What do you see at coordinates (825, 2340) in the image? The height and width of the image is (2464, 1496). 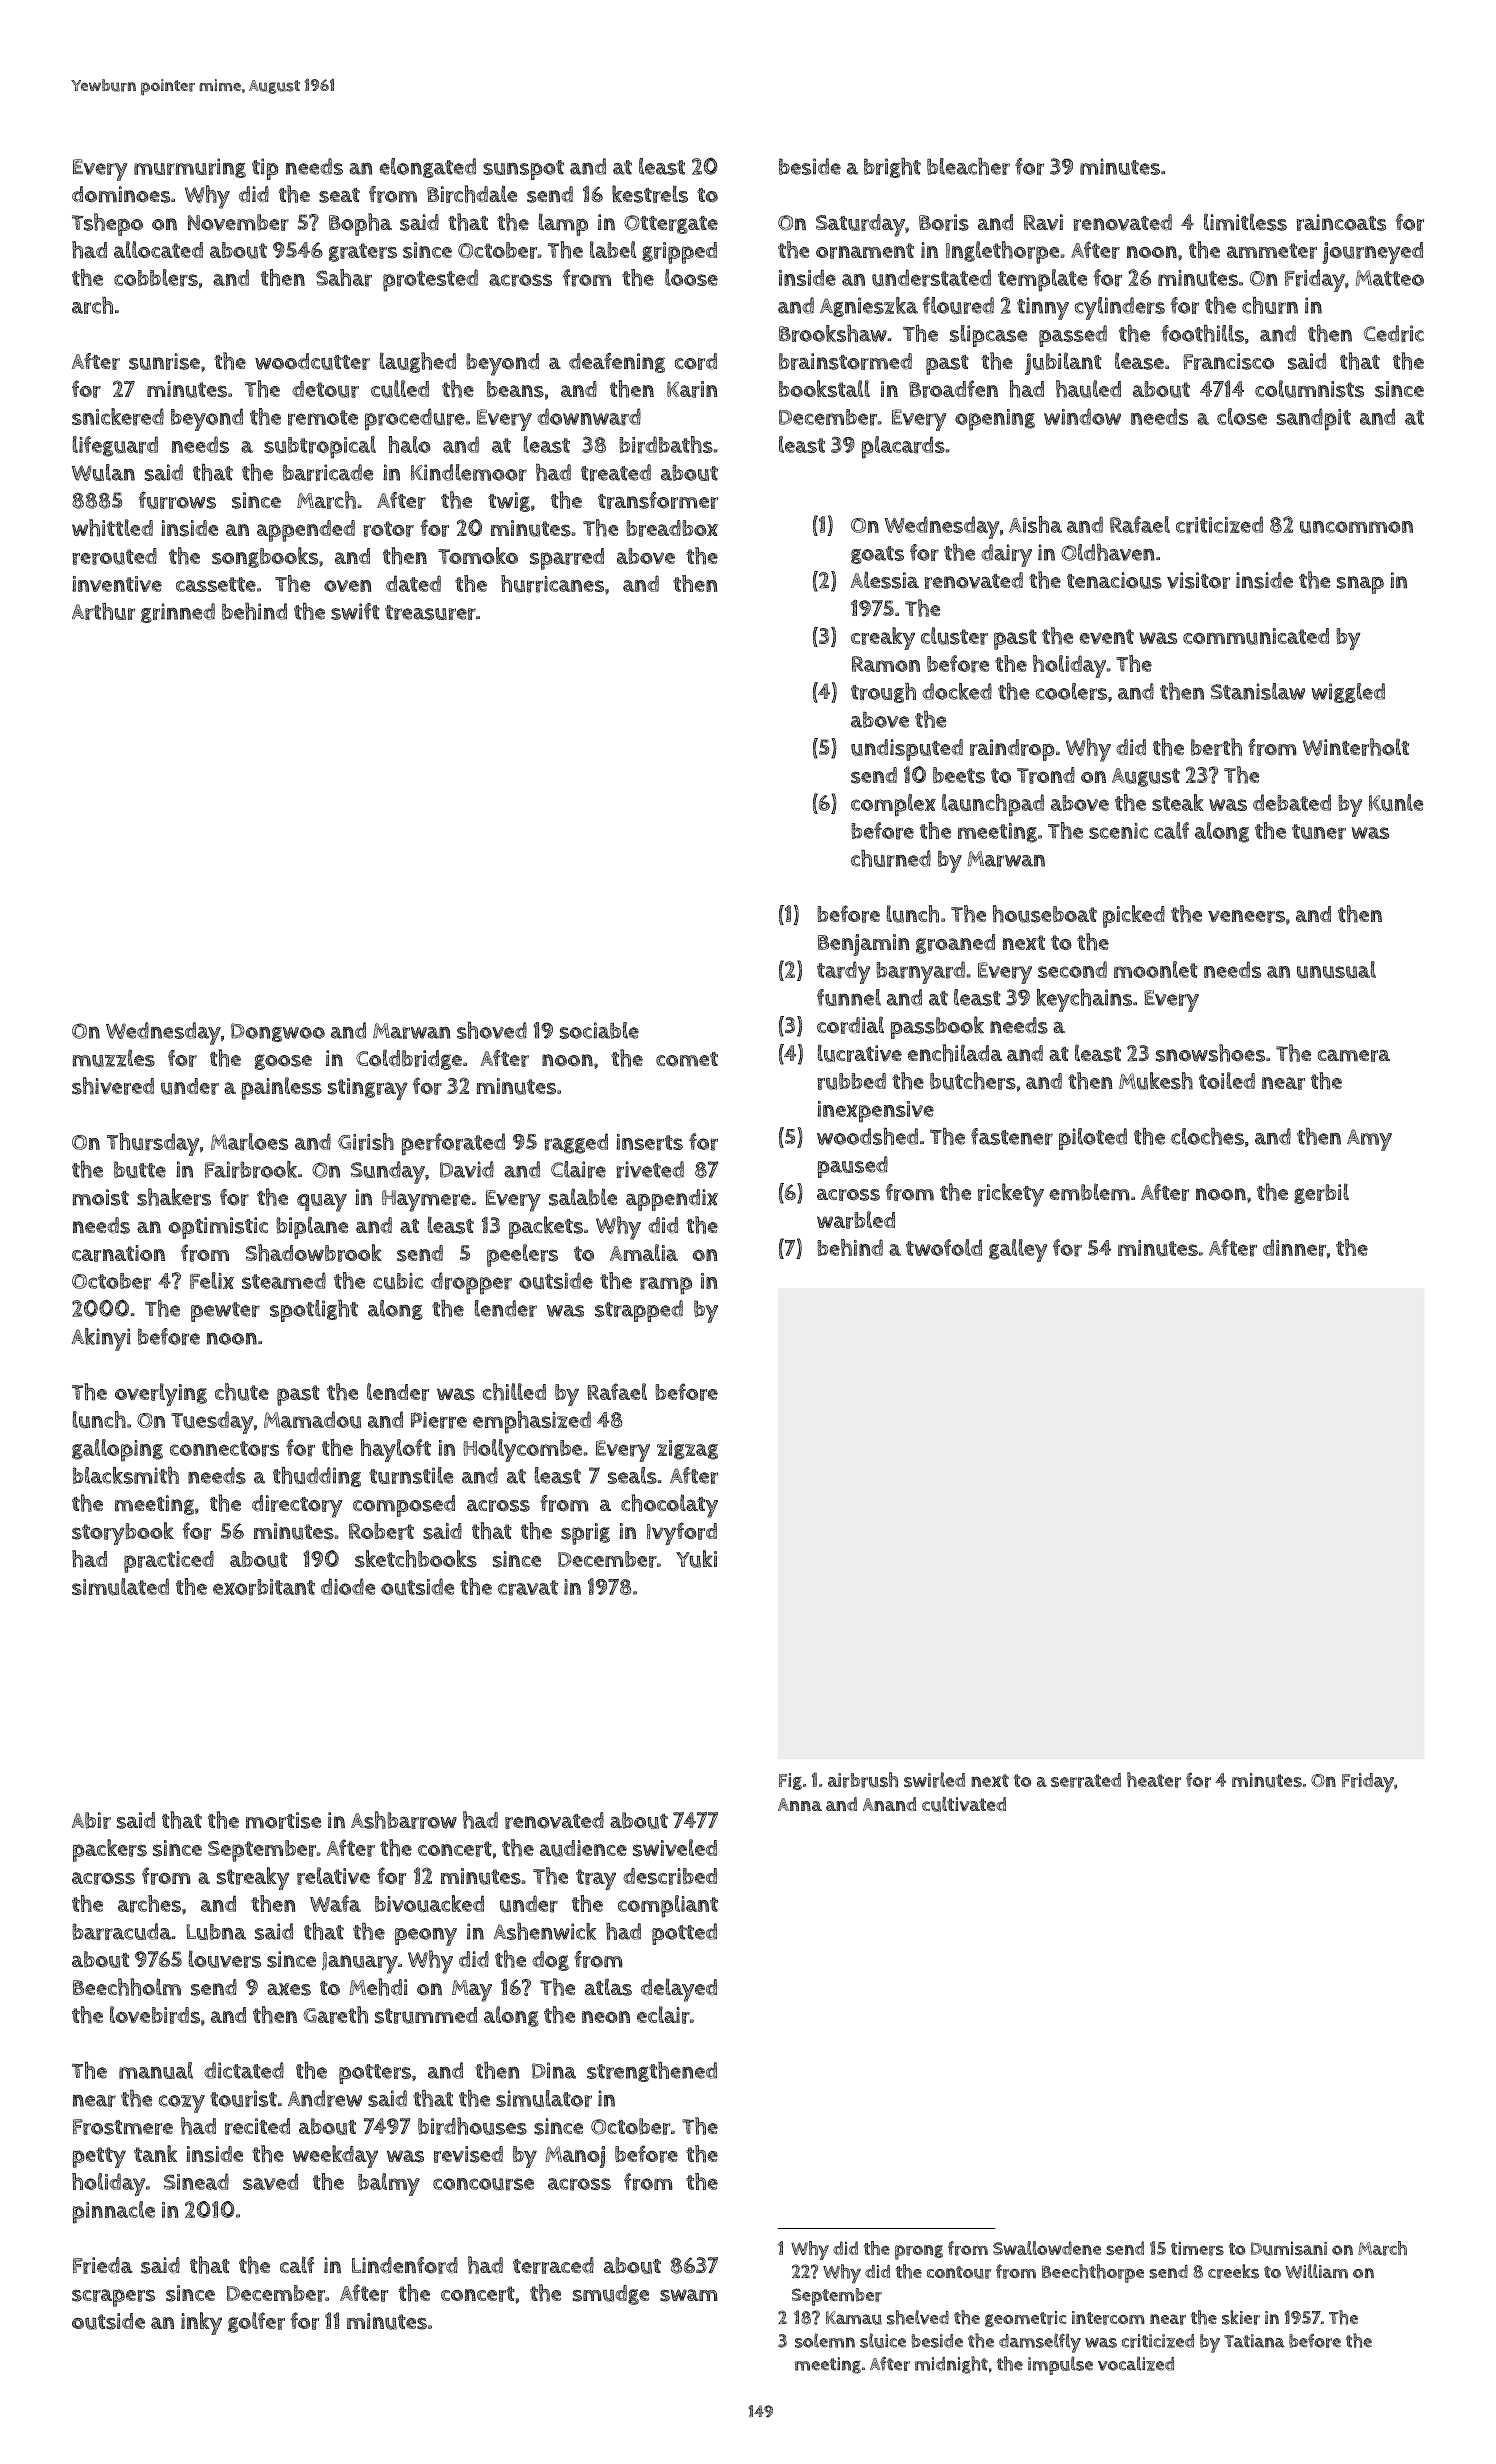 I see `solemn` at bounding box center [825, 2340].
